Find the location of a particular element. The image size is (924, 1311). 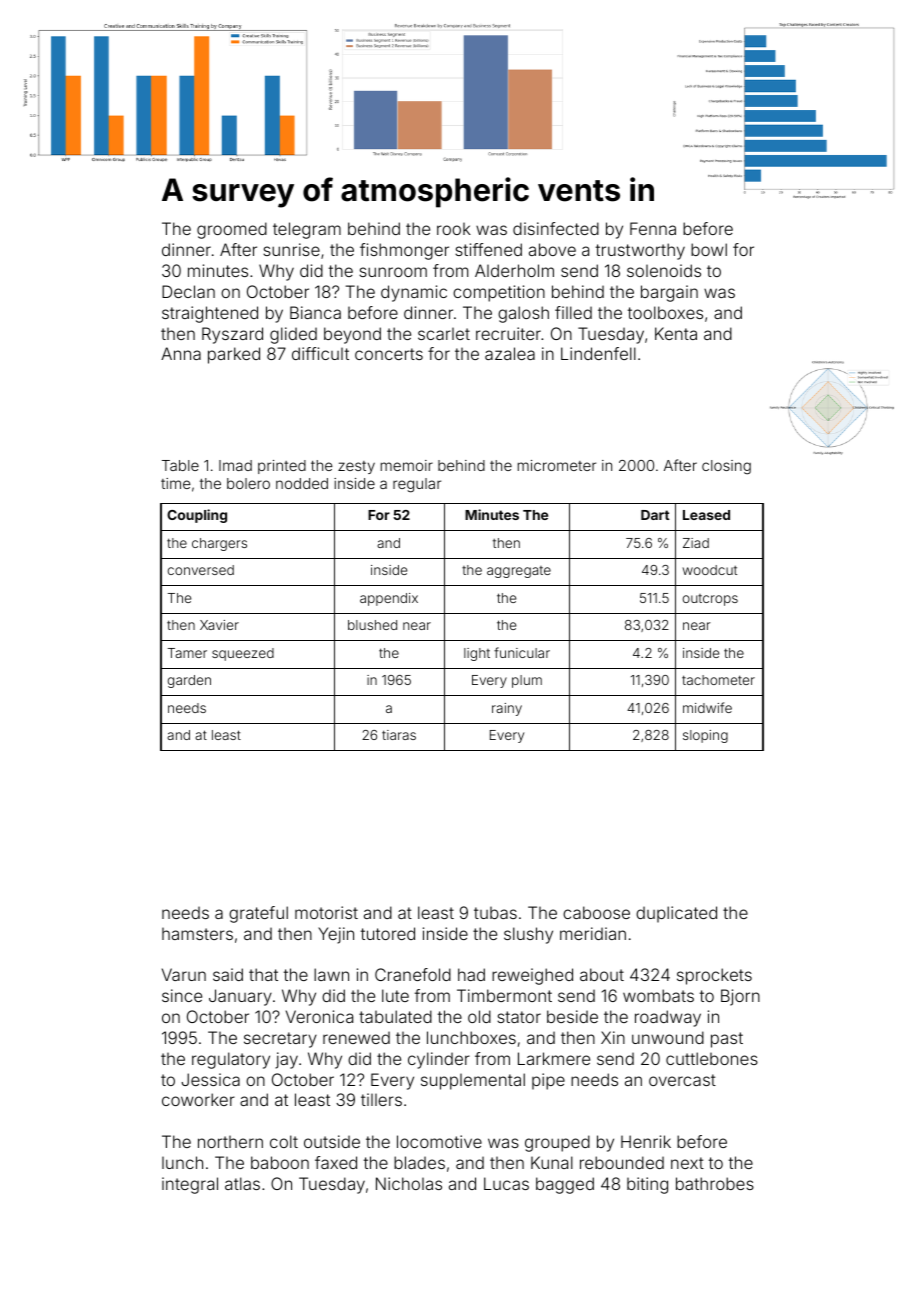

plum is located at coordinates (527, 681).
